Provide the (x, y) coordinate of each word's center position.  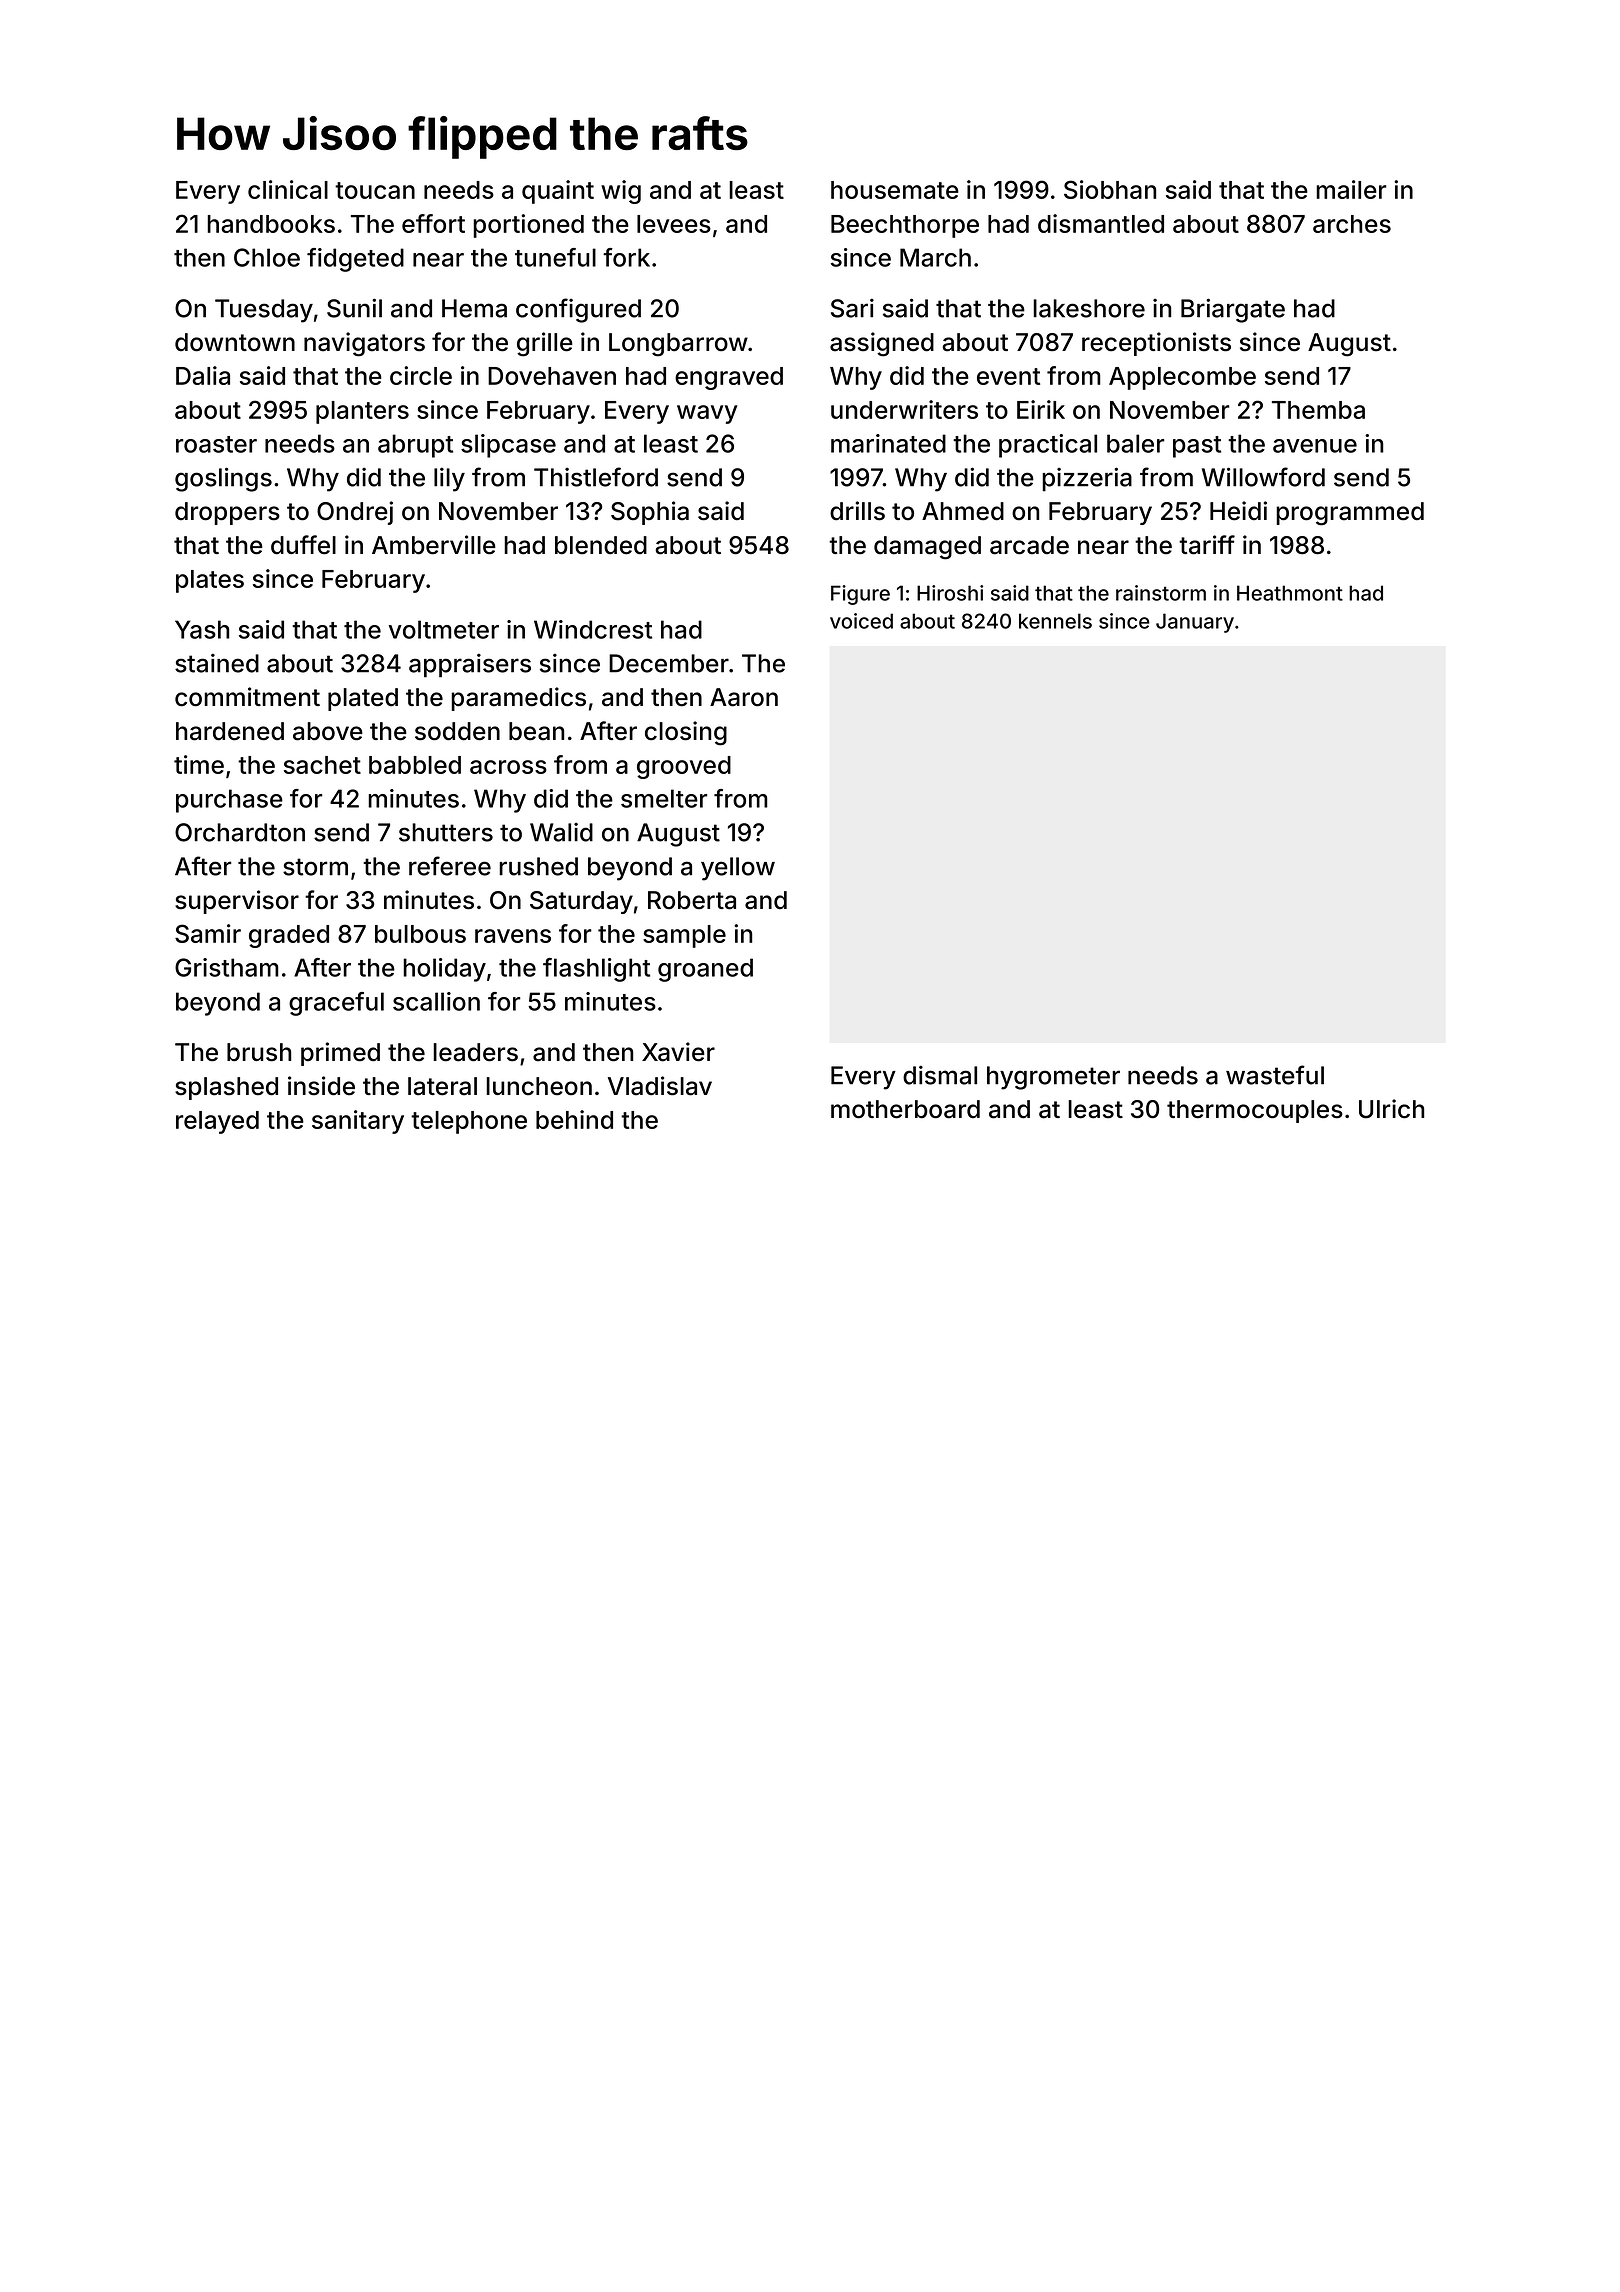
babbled (415, 765)
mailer (1351, 189)
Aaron (744, 697)
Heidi (1238, 511)
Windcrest (593, 629)
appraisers (470, 665)
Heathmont (1290, 593)
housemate (895, 190)
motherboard (905, 1109)
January (1195, 623)
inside (321, 1086)
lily (449, 479)
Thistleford (596, 477)
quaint (558, 192)
